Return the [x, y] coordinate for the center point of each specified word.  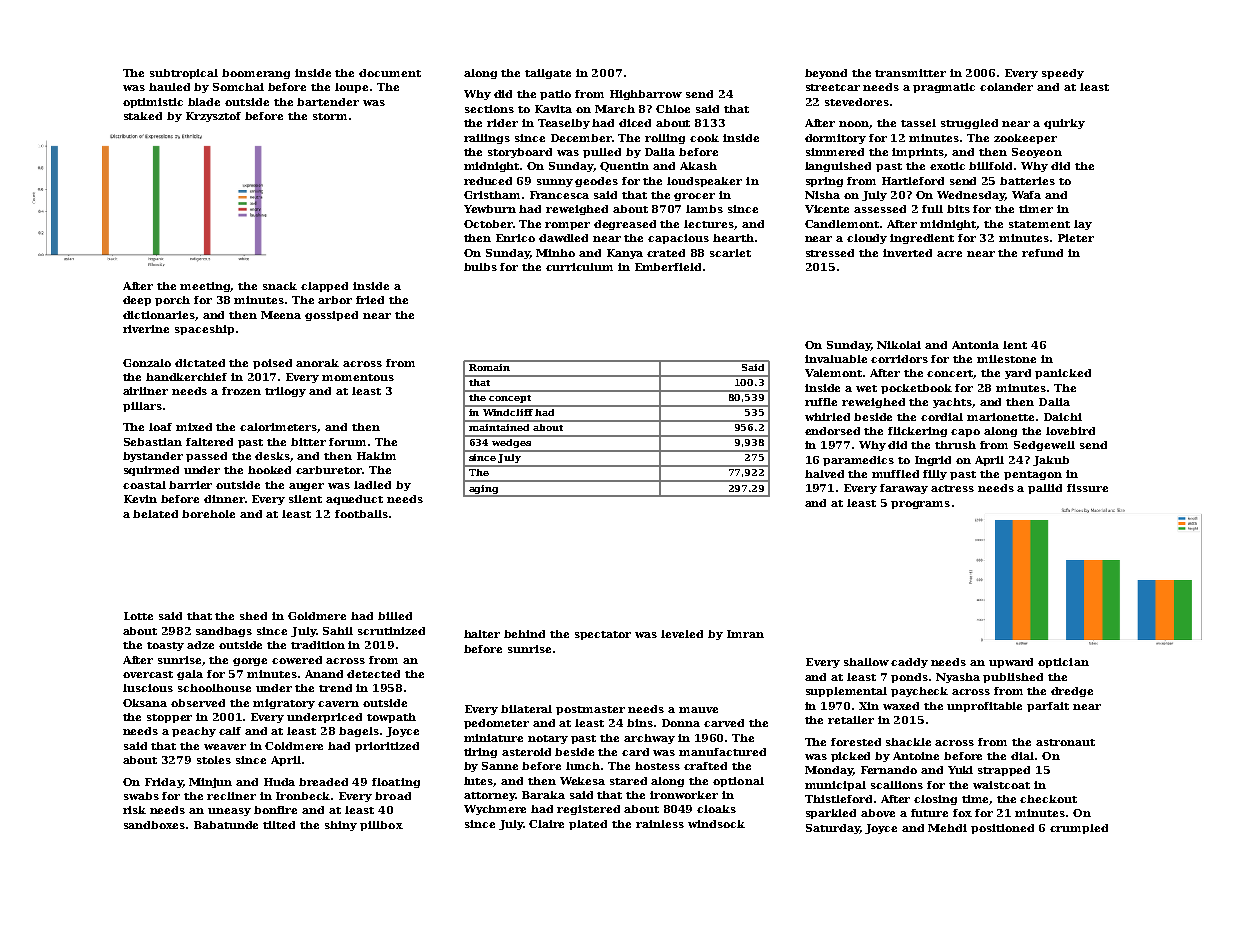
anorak [317, 363]
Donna [681, 723]
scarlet [730, 253]
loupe [351, 88]
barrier [190, 485]
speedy [1063, 74]
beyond [826, 74]
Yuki [960, 770]
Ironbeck [303, 796]
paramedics [858, 461]
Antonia [975, 345]
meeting [205, 287]
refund [1042, 253]
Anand [324, 674]
